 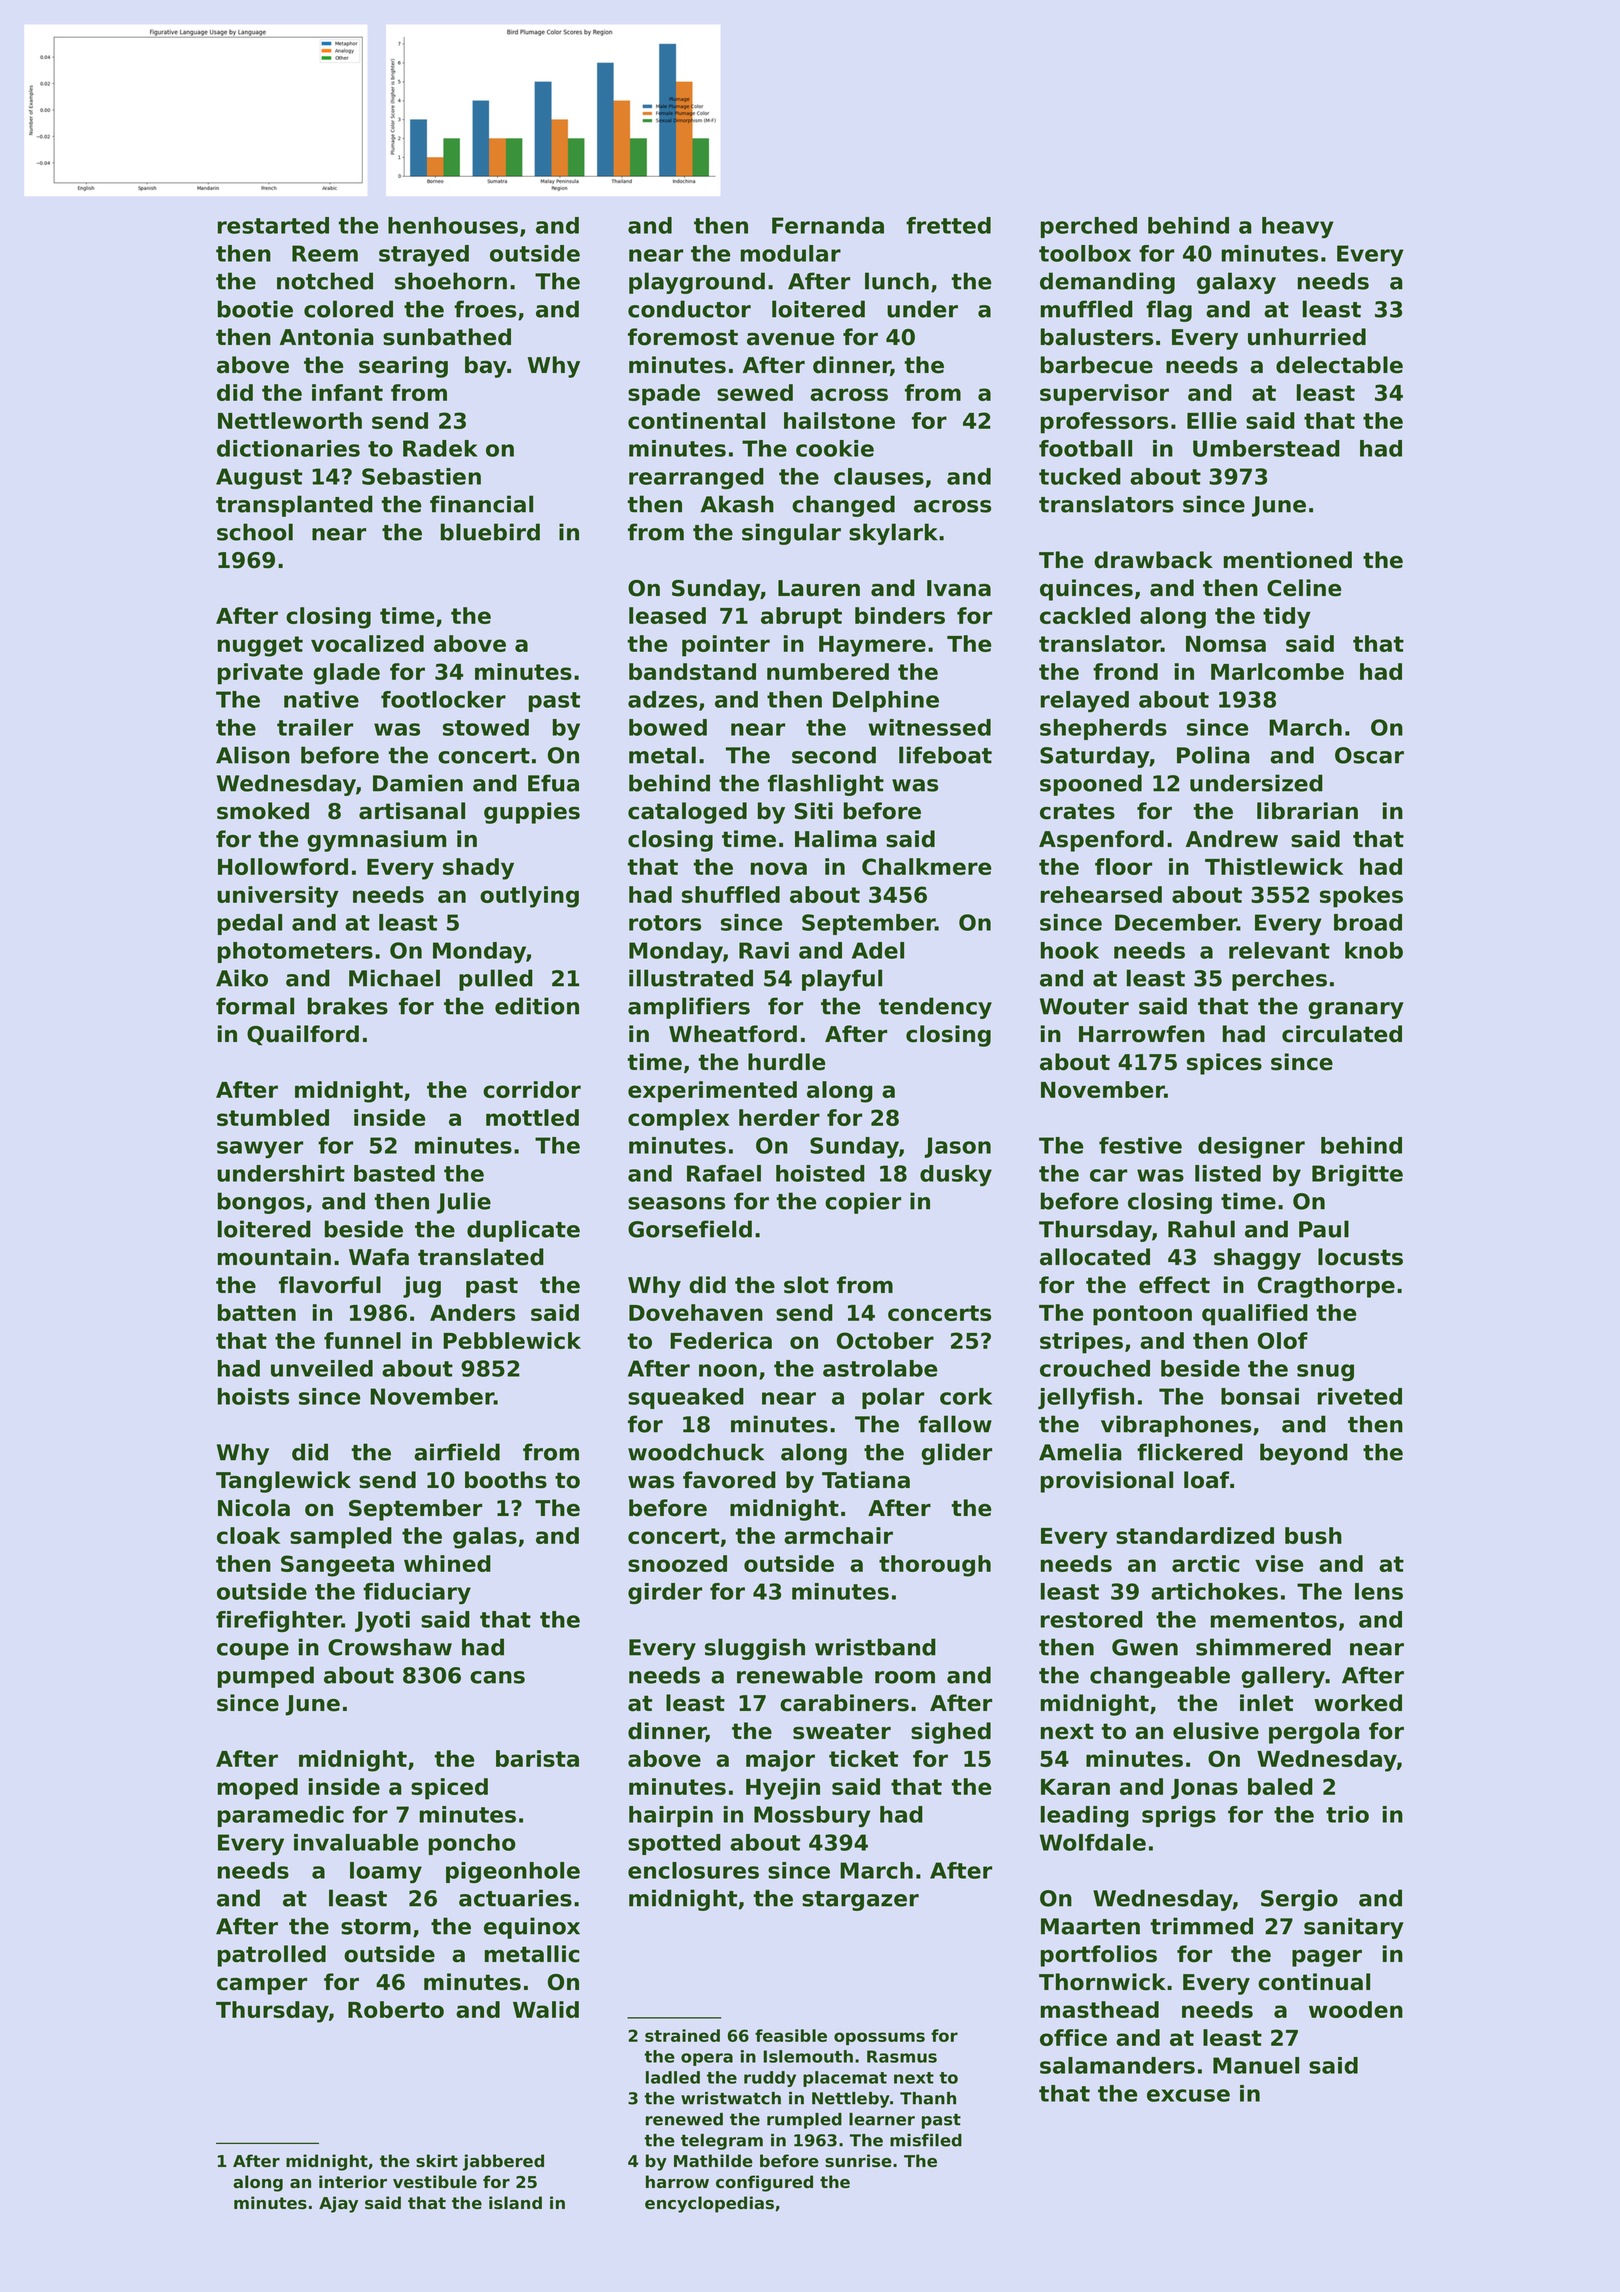 I want to click on delectable, so click(x=1339, y=365).
